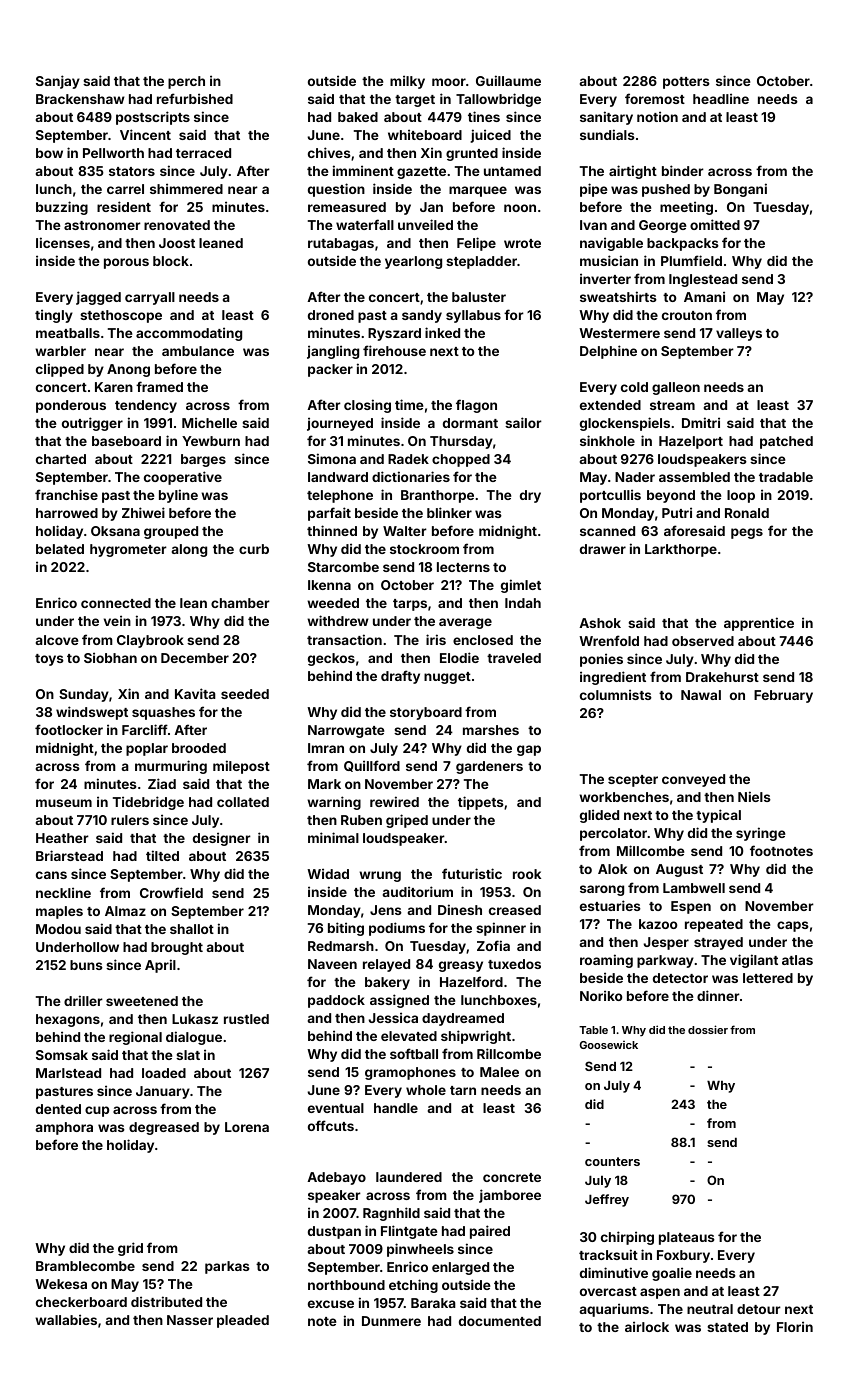 Image resolution: width=849 pixels, height=1400 pixels. I want to click on potters, so click(686, 83).
